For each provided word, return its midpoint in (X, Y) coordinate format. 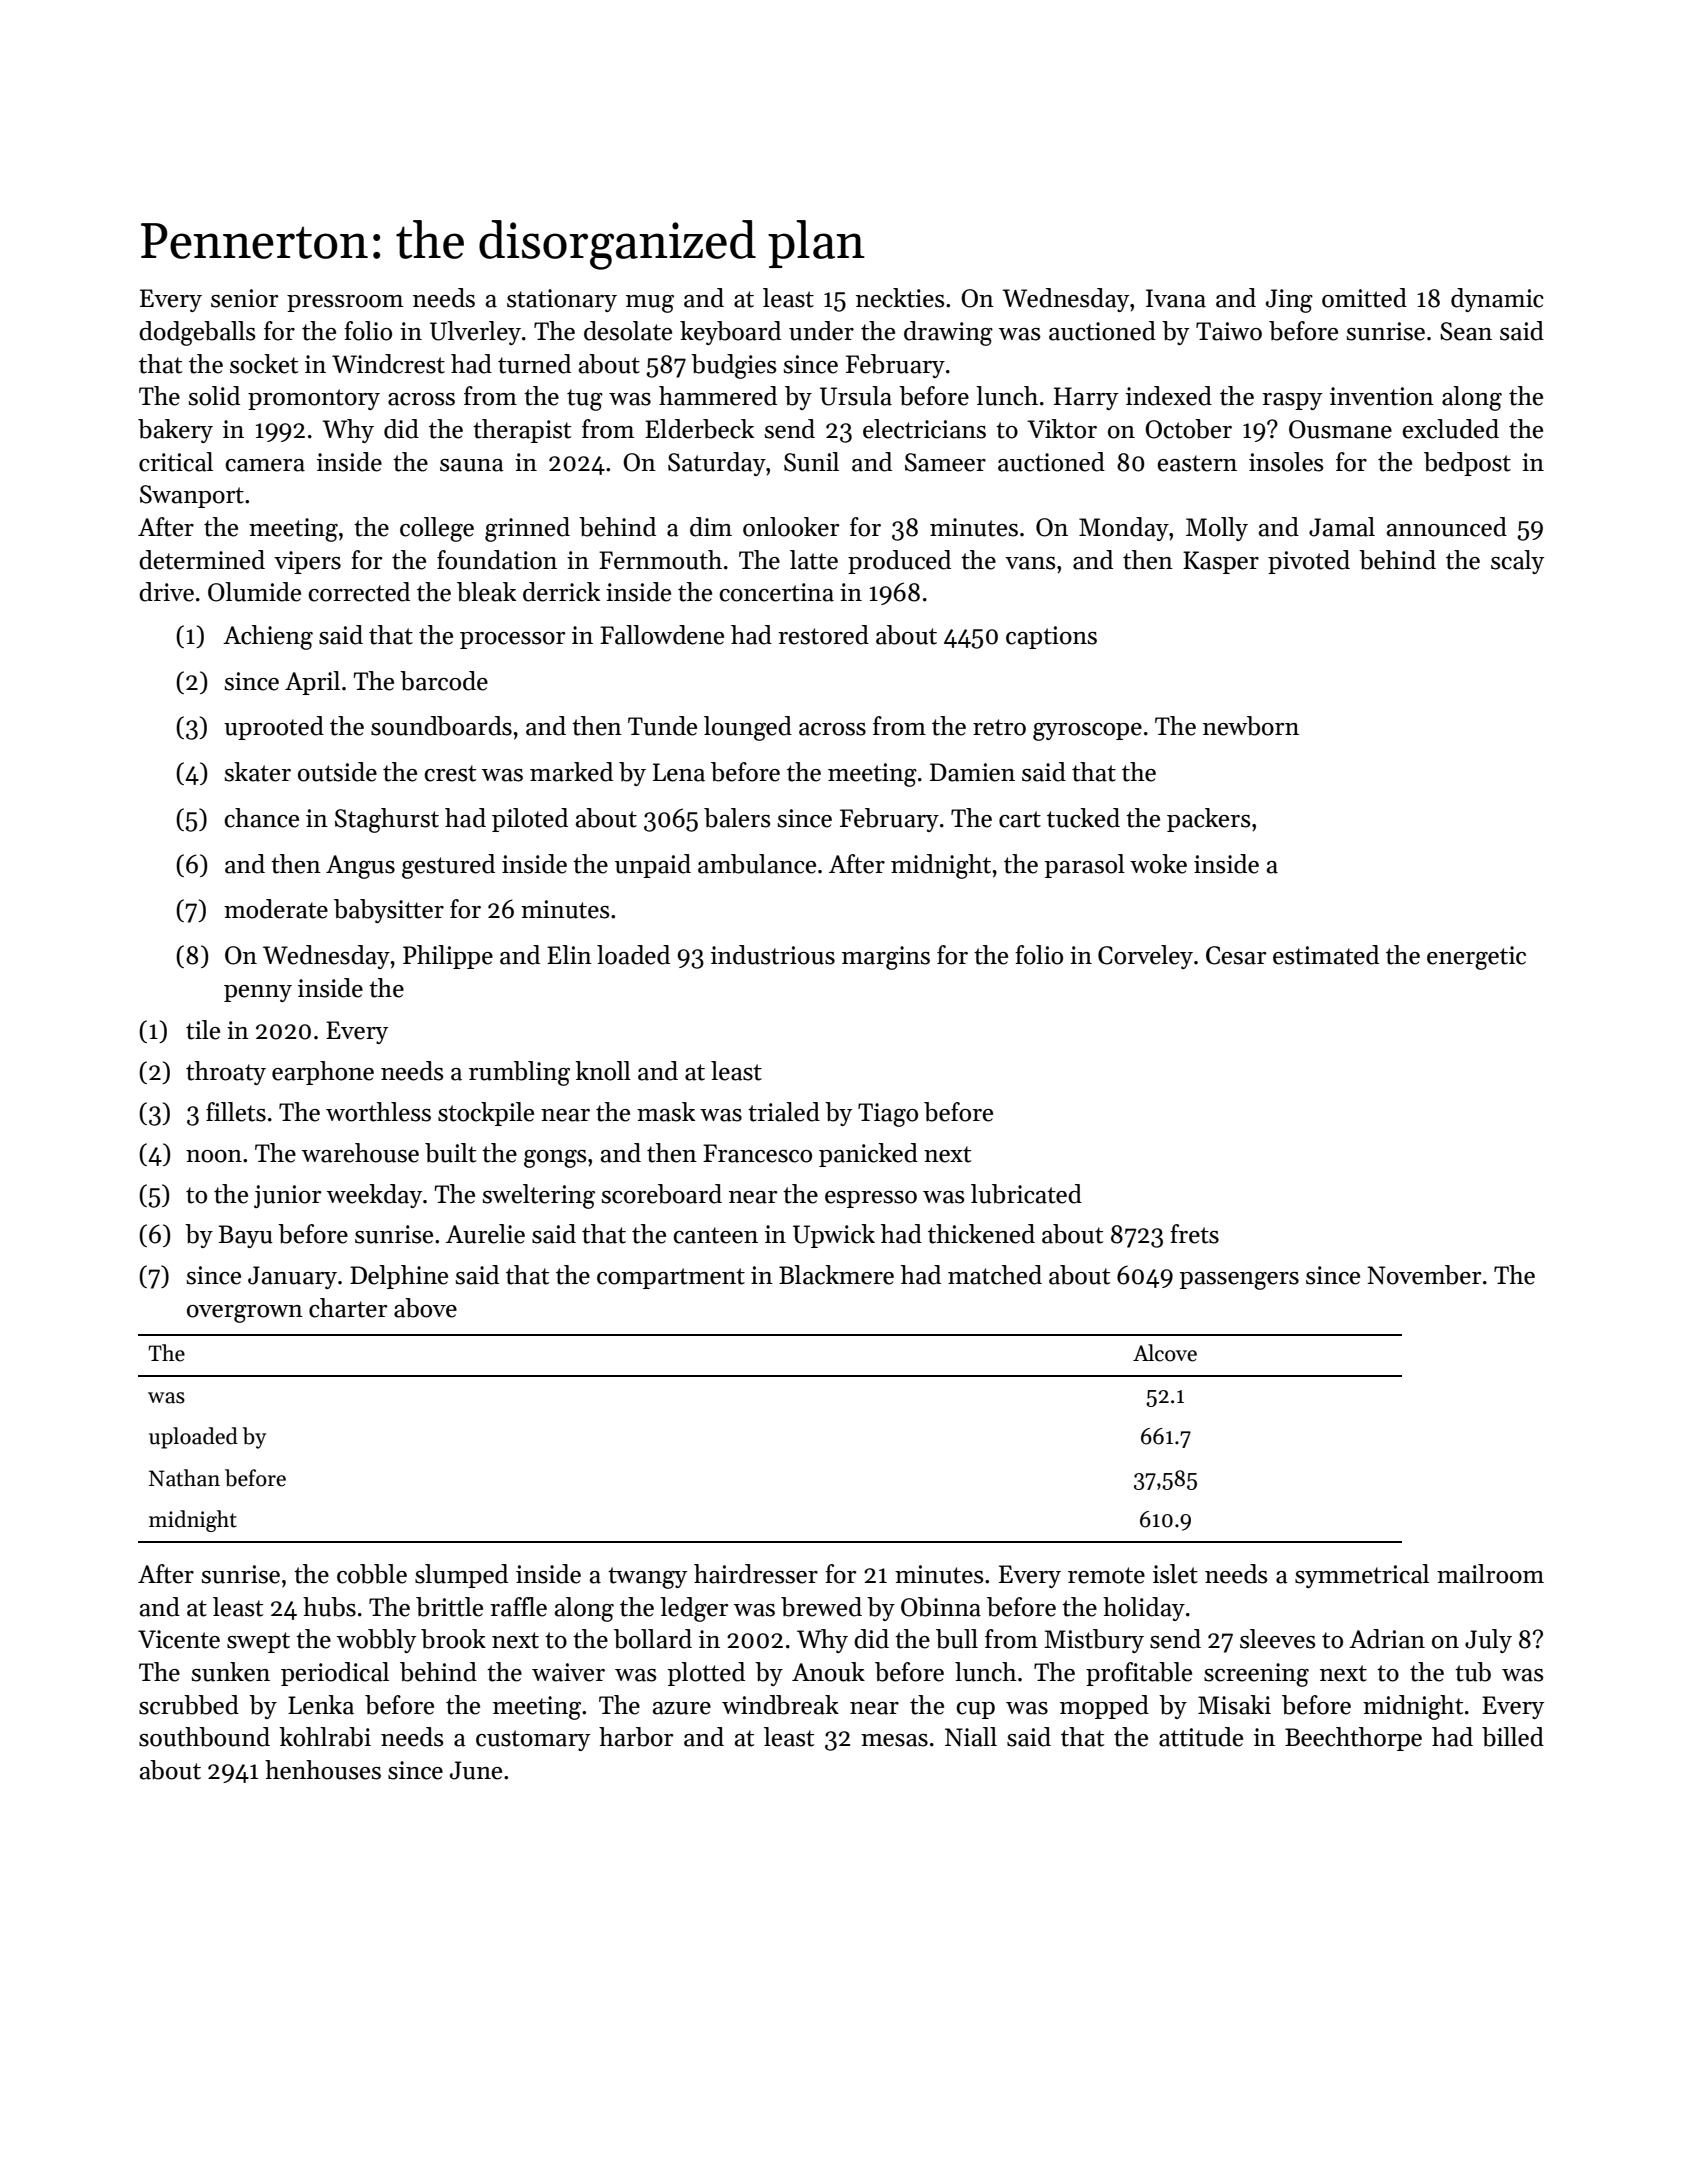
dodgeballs (197, 333)
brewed (821, 1607)
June (476, 1770)
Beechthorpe (1353, 1739)
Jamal (1342, 527)
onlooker (791, 527)
